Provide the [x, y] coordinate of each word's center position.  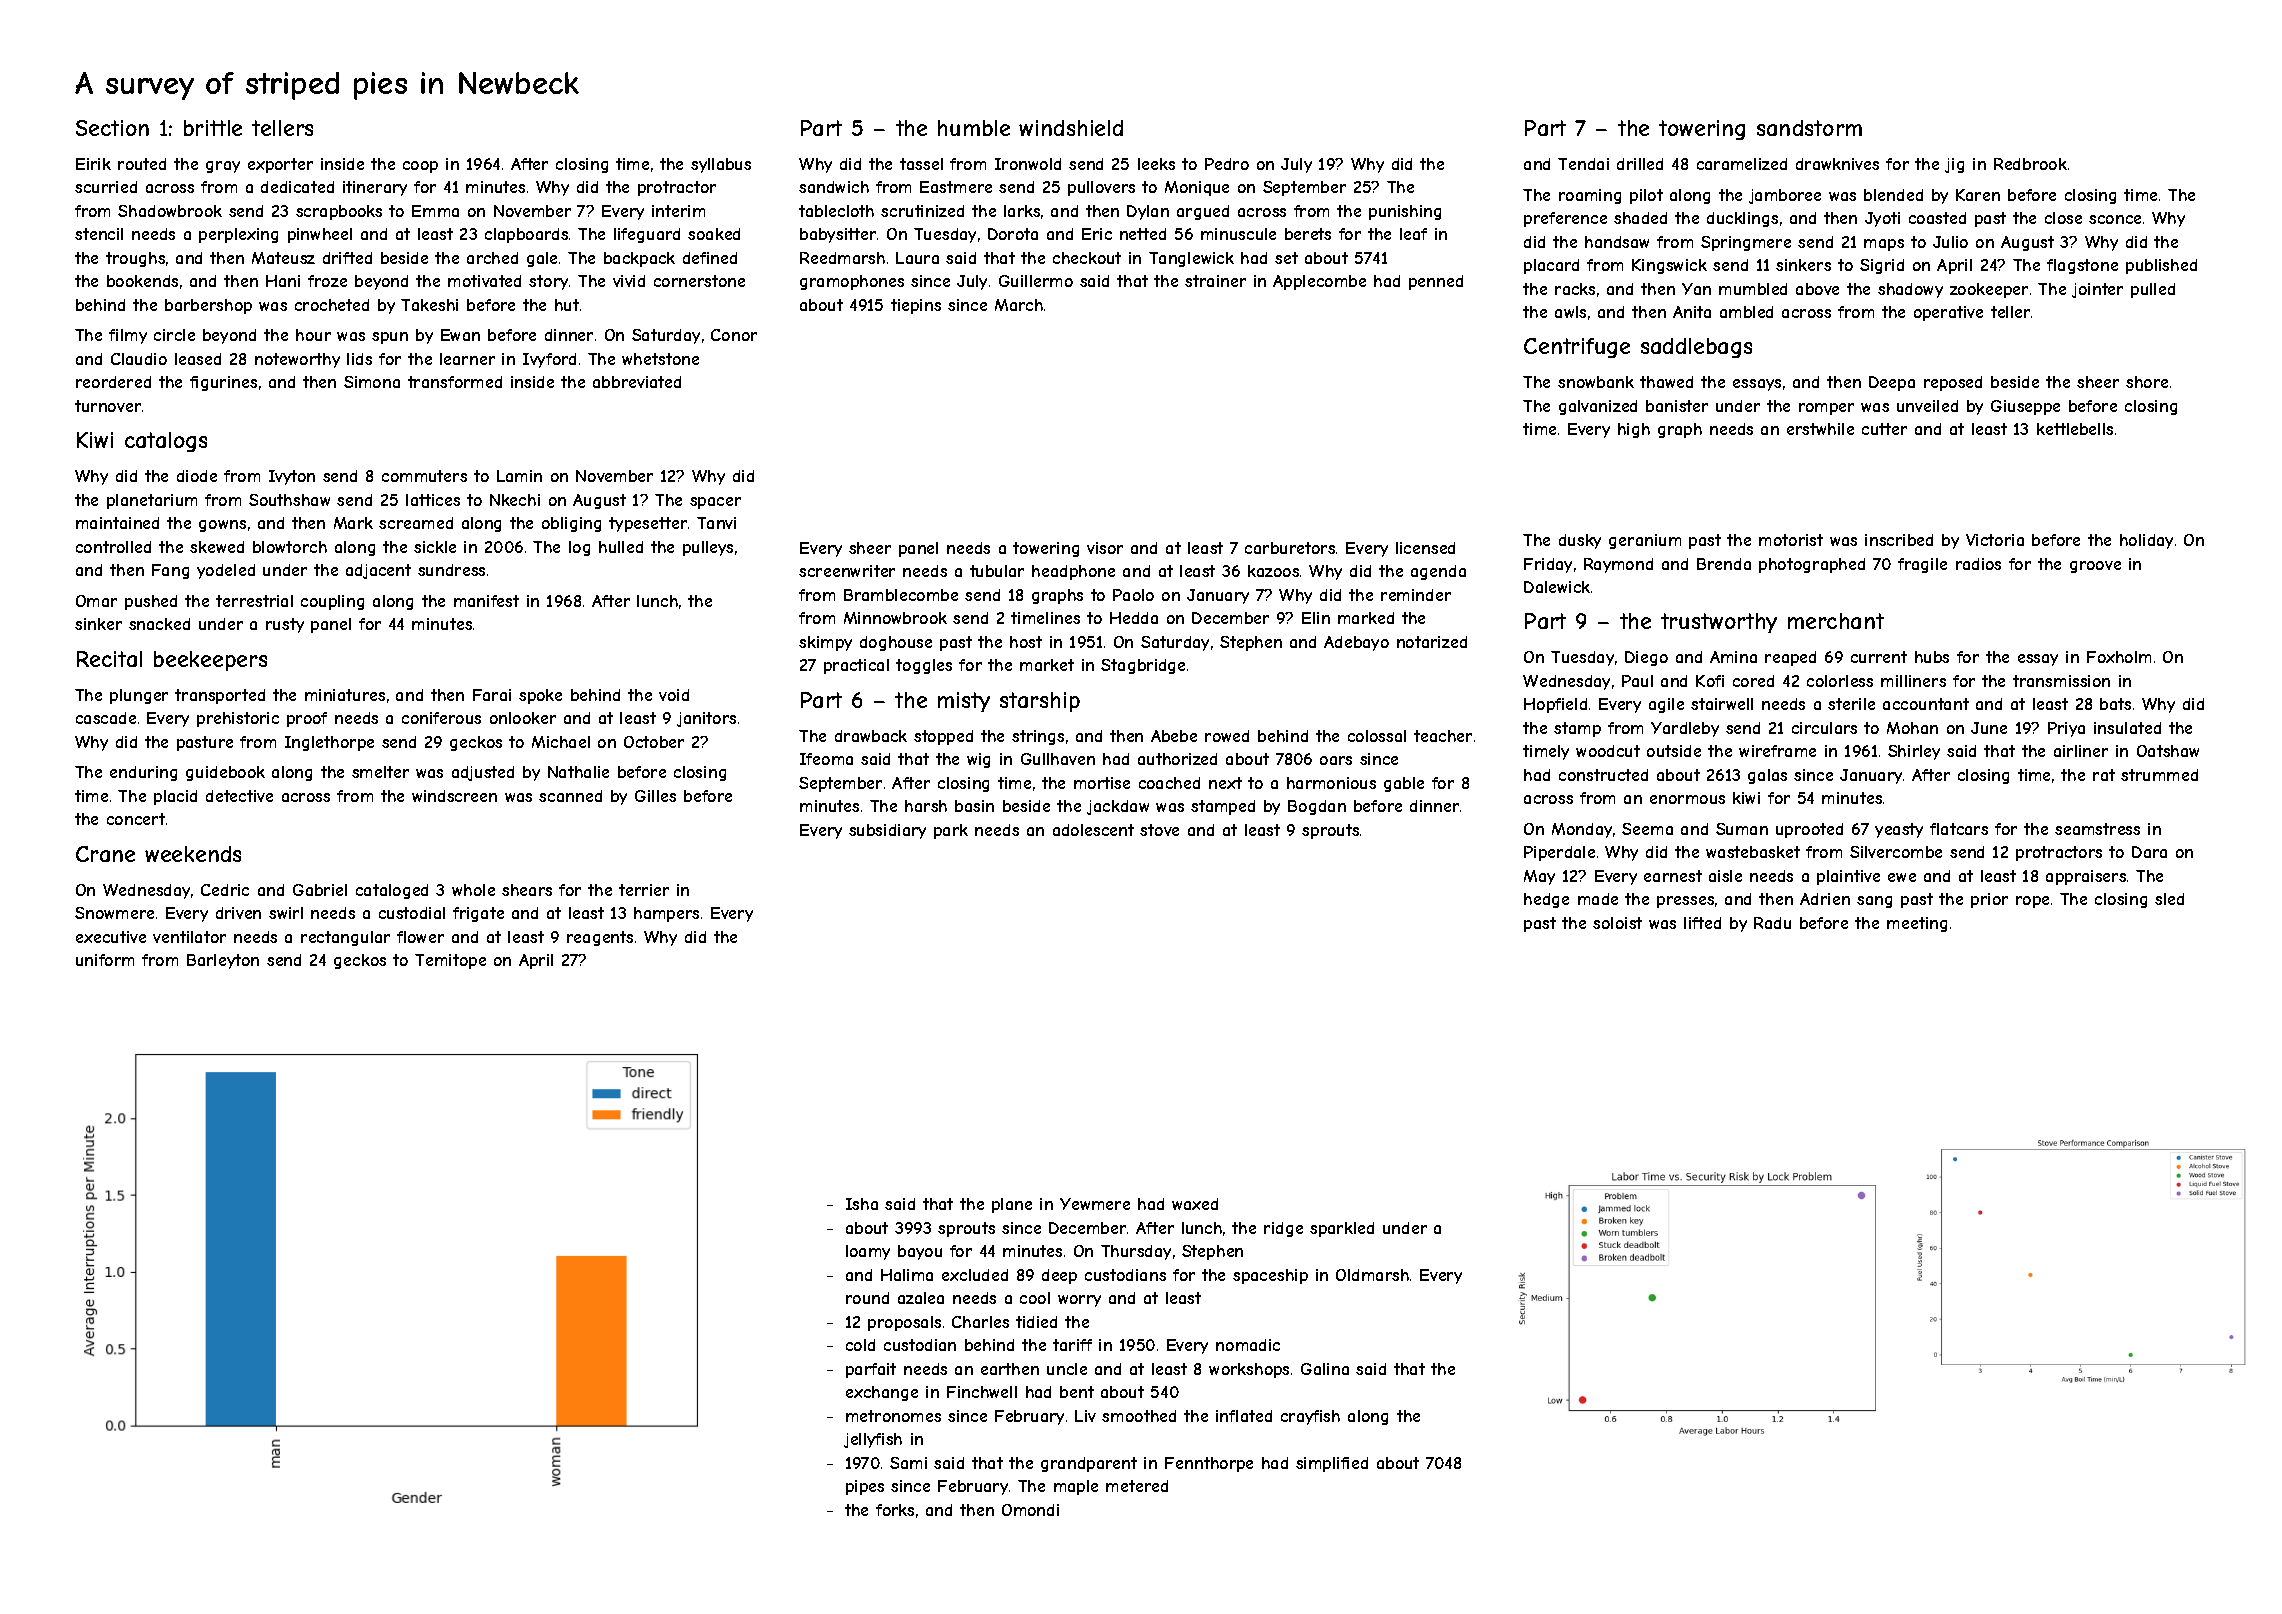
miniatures [345, 695]
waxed [1195, 1204]
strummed [2159, 775]
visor [1105, 548]
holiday [2146, 541]
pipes [865, 1487]
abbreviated [637, 382]
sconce [2115, 219]
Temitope [450, 961]
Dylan [1148, 212]
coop [420, 167]
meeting [1917, 924]
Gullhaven [1058, 759]
